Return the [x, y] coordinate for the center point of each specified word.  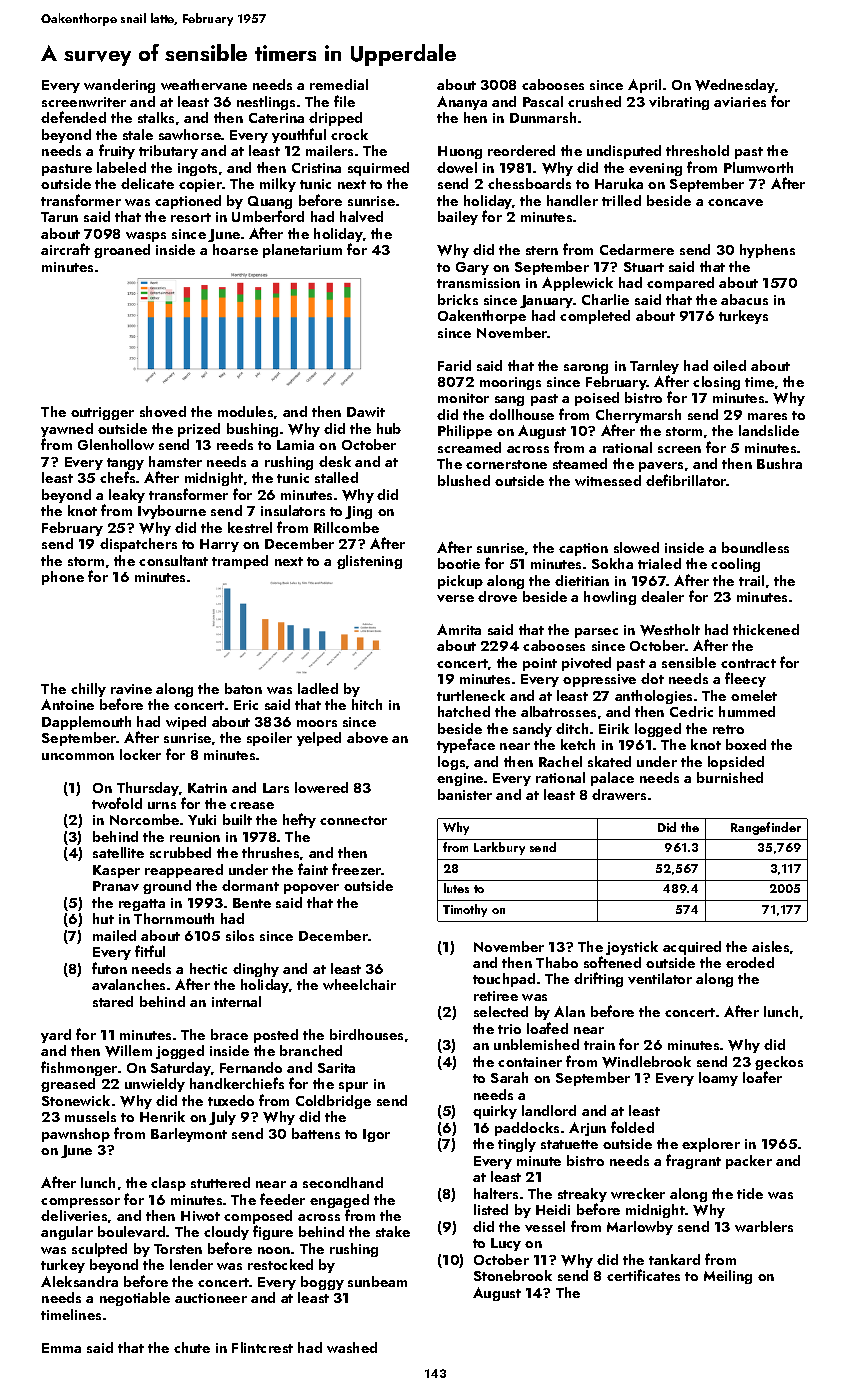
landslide [769, 430]
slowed [636, 547]
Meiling [728, 1277]
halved [361, 216]
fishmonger [79, 1068]
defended [73, 117]
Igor [376, 1135]
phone [63, 578]
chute [192, 1347]
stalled [336, 477]
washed [352, 1347]
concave [735, 202]
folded [632, 1127]
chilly [88, 690]
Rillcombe [346, 527]
